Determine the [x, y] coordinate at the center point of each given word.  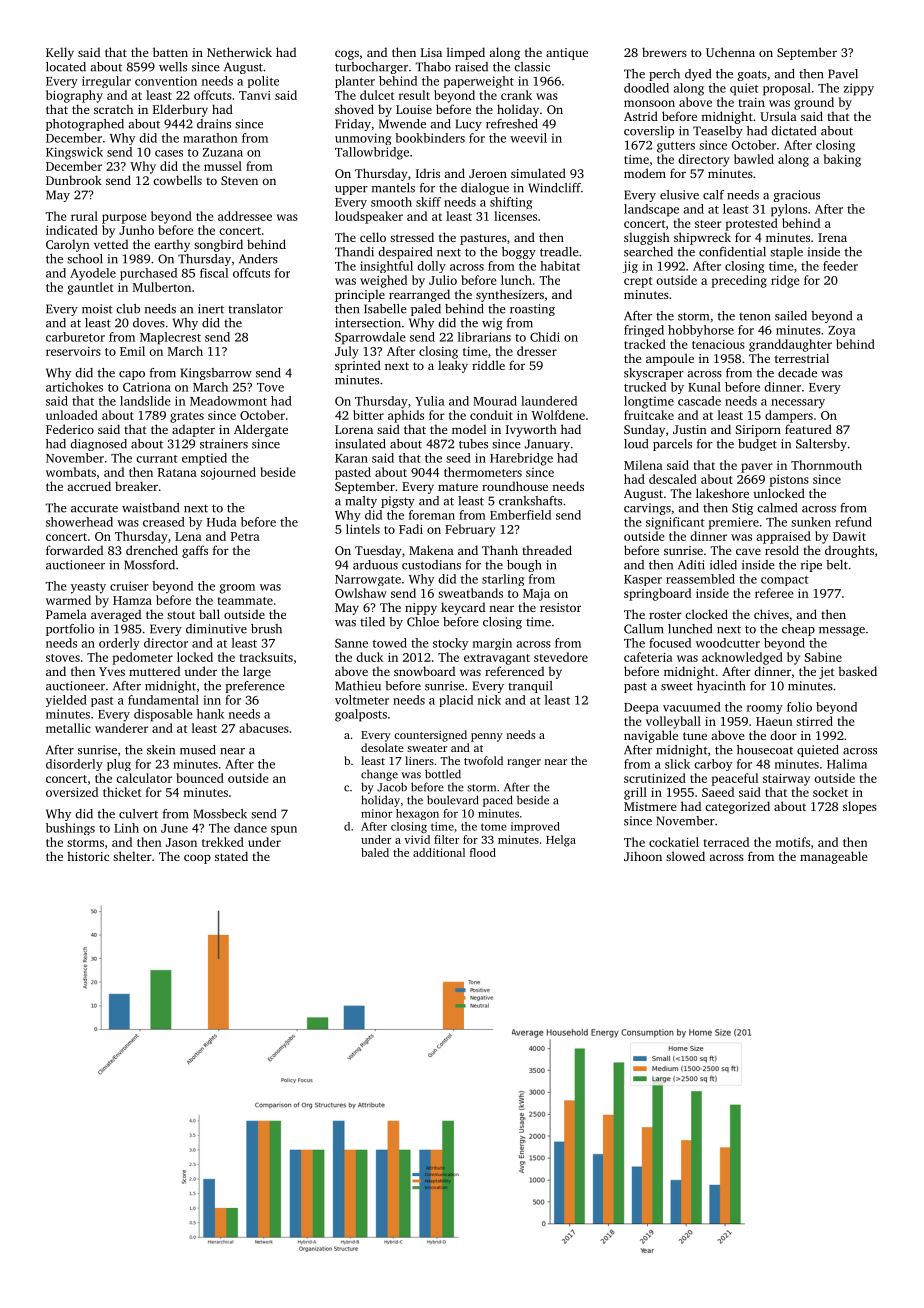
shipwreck [702, 238]
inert [211, 309]
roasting [532, 310]
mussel [223, 166]
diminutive [216, 629]
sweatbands [470, 593]
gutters [676, 147]
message [842, 631]
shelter [132, 856]
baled [375, 852]
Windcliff [554, 188]
